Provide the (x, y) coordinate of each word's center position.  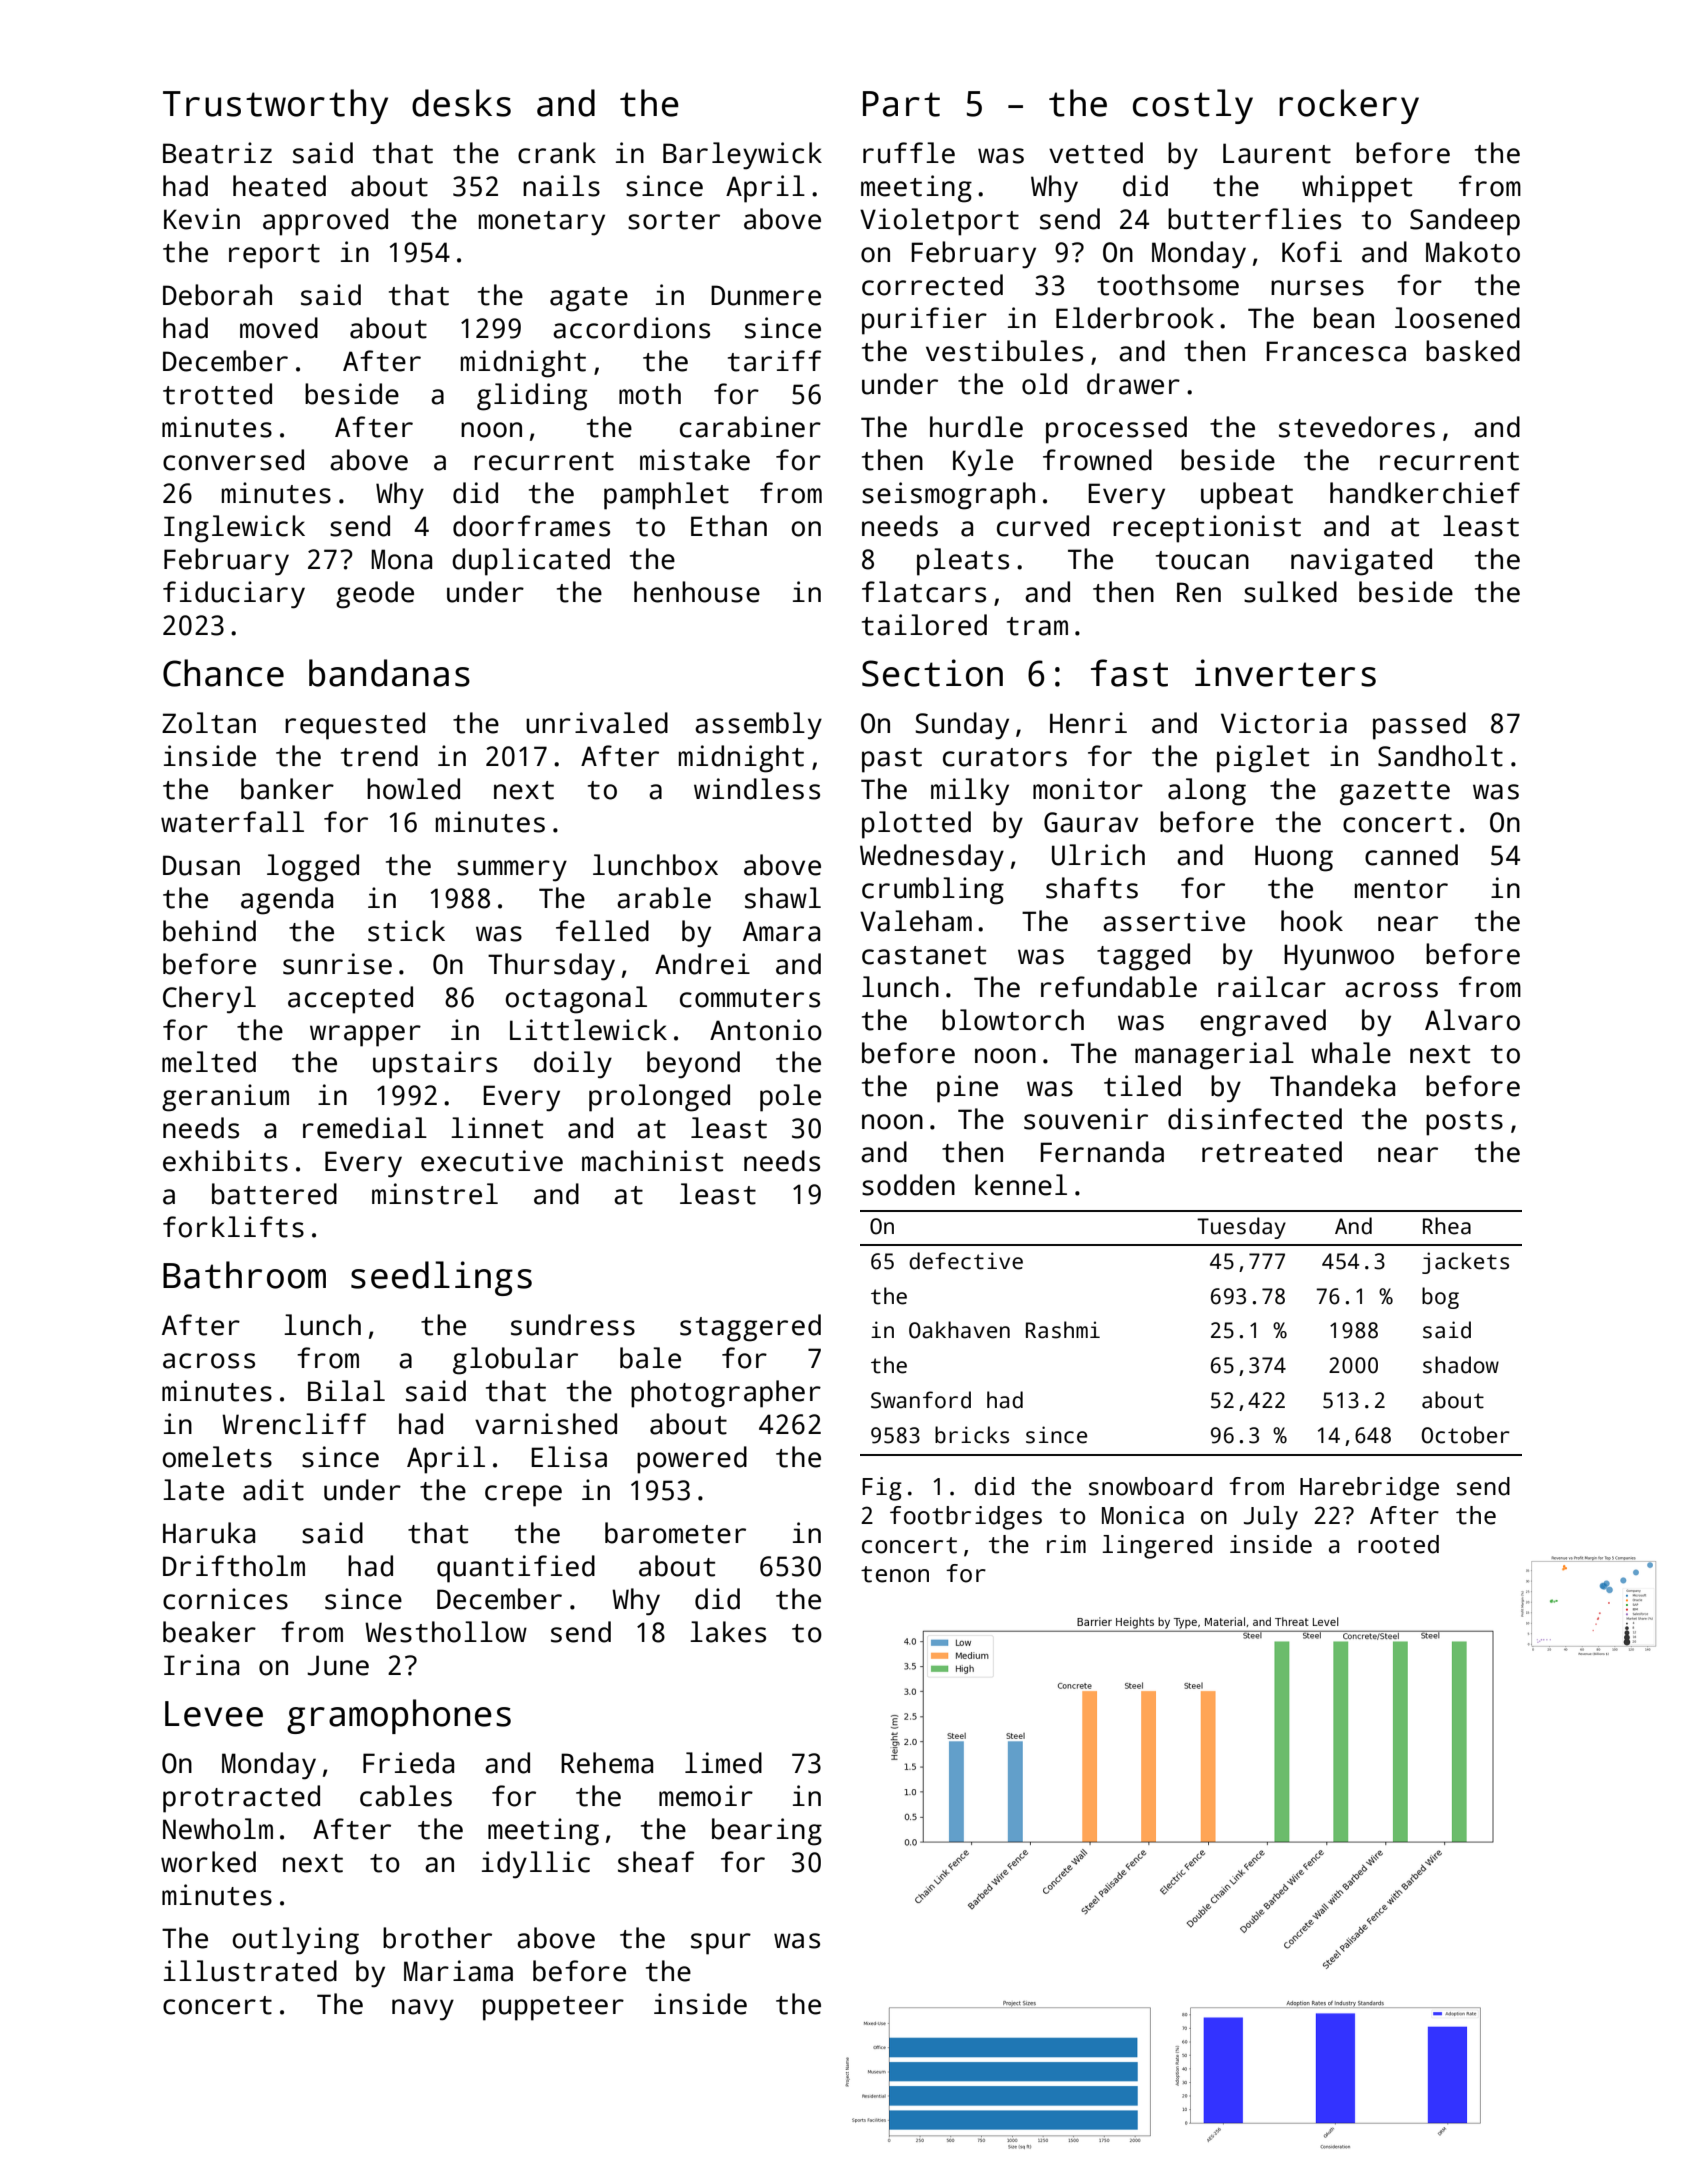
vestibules (1004, 351)
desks (461, 103)
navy (423, 2010)
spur (721, 1944)
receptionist (1207, 529)
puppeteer (553, 2008)
